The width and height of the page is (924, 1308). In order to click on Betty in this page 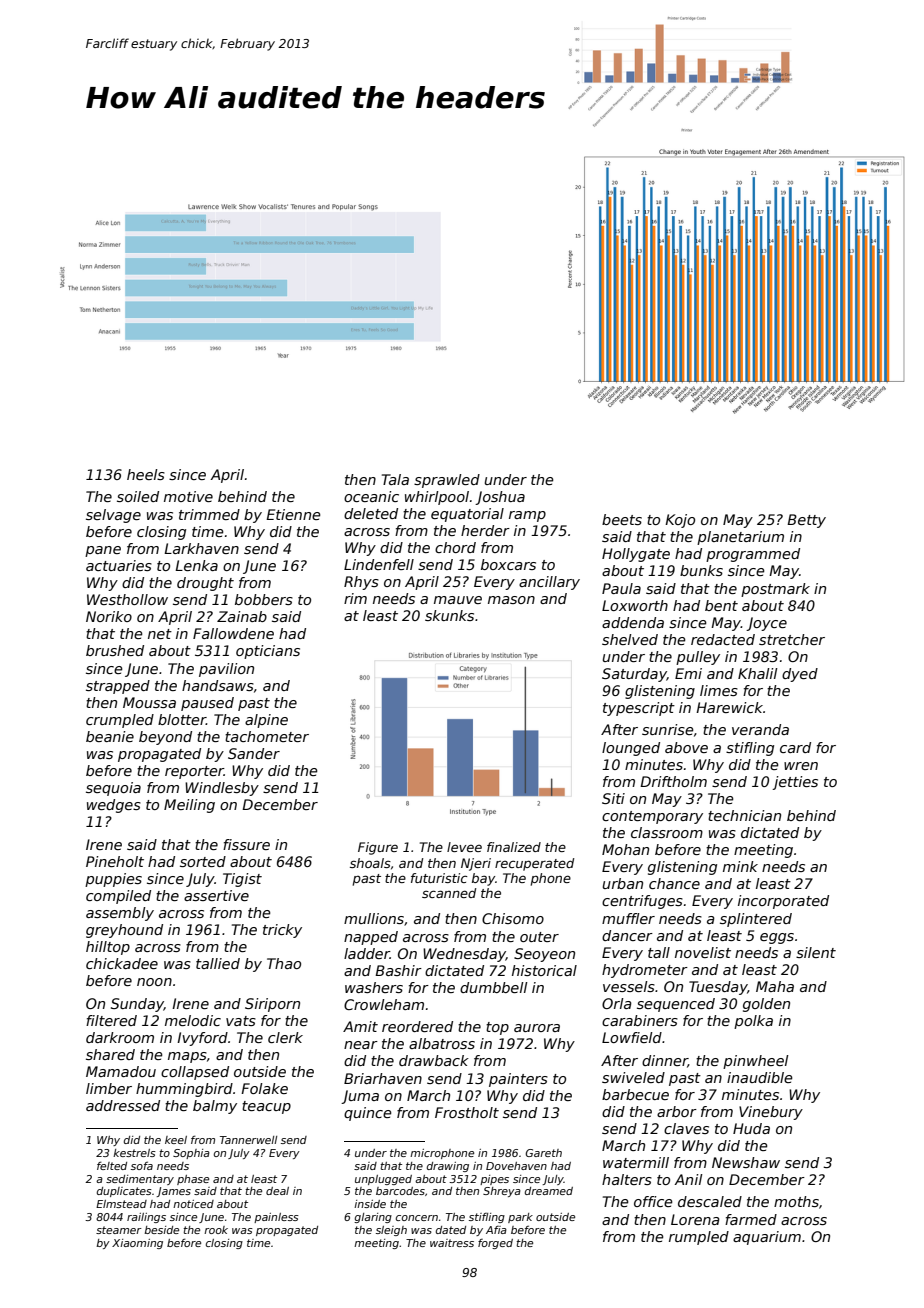, I will do `click(806, 521)`.
